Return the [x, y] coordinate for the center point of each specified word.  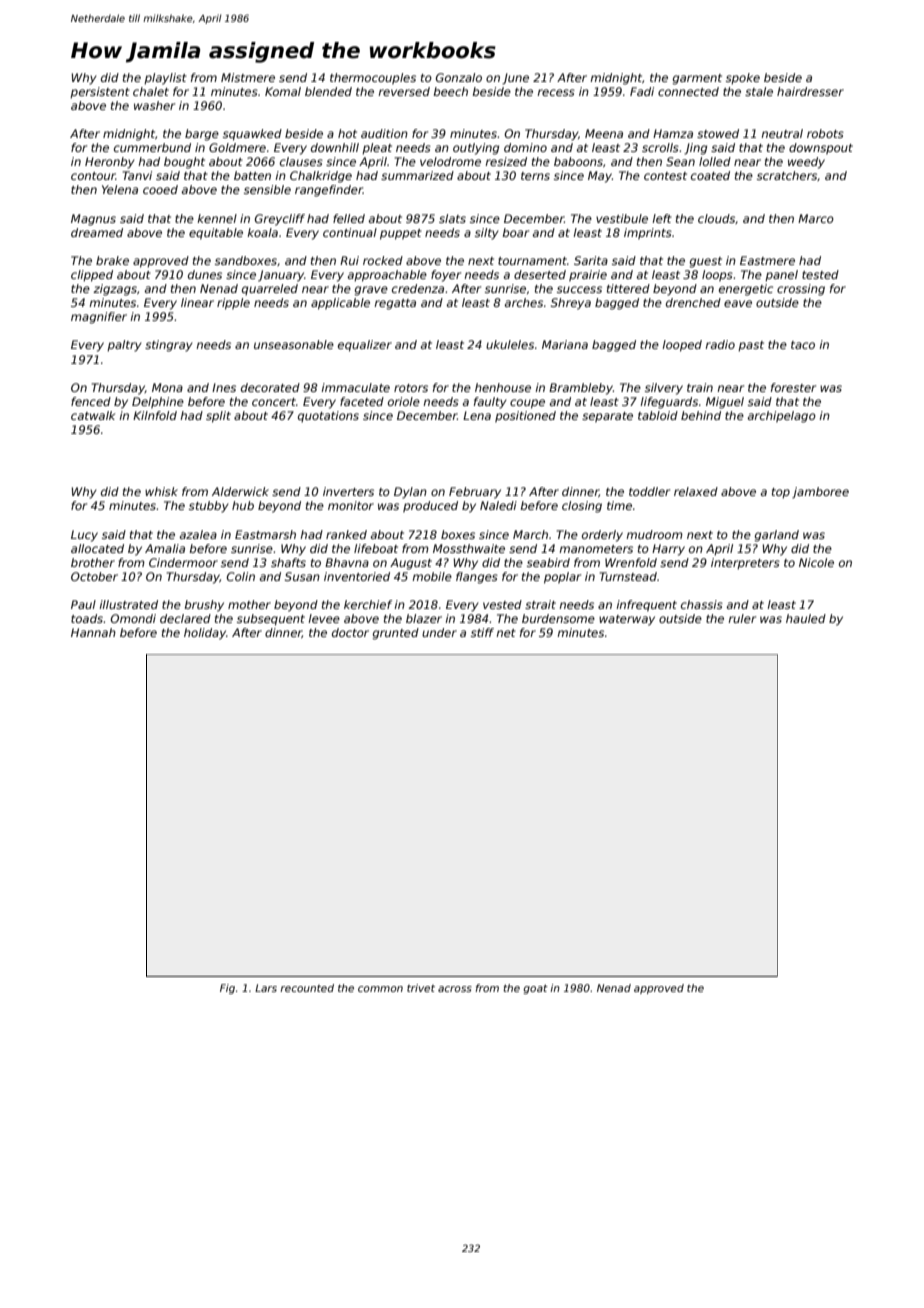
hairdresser [810, 91]
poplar [562, 578]
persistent [100, 93]
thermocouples [373, 79]
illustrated [128, 604]
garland [776, 536]
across [455, 989]
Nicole [816, 562]
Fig [227, 989]
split [218, 417]
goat [535, 989]
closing [582, 507]
